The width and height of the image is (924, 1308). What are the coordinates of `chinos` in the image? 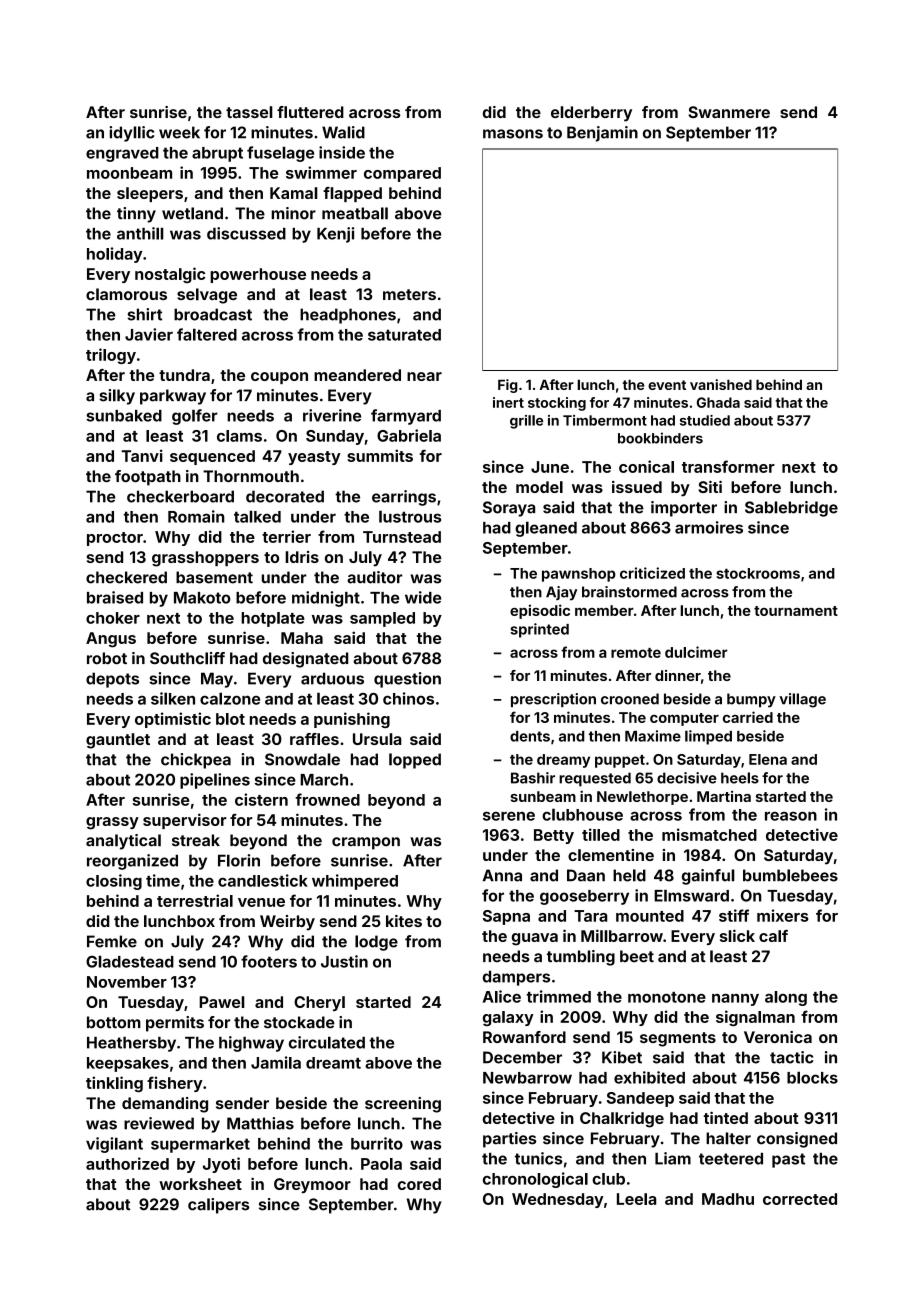 It's located at (408, 698).
